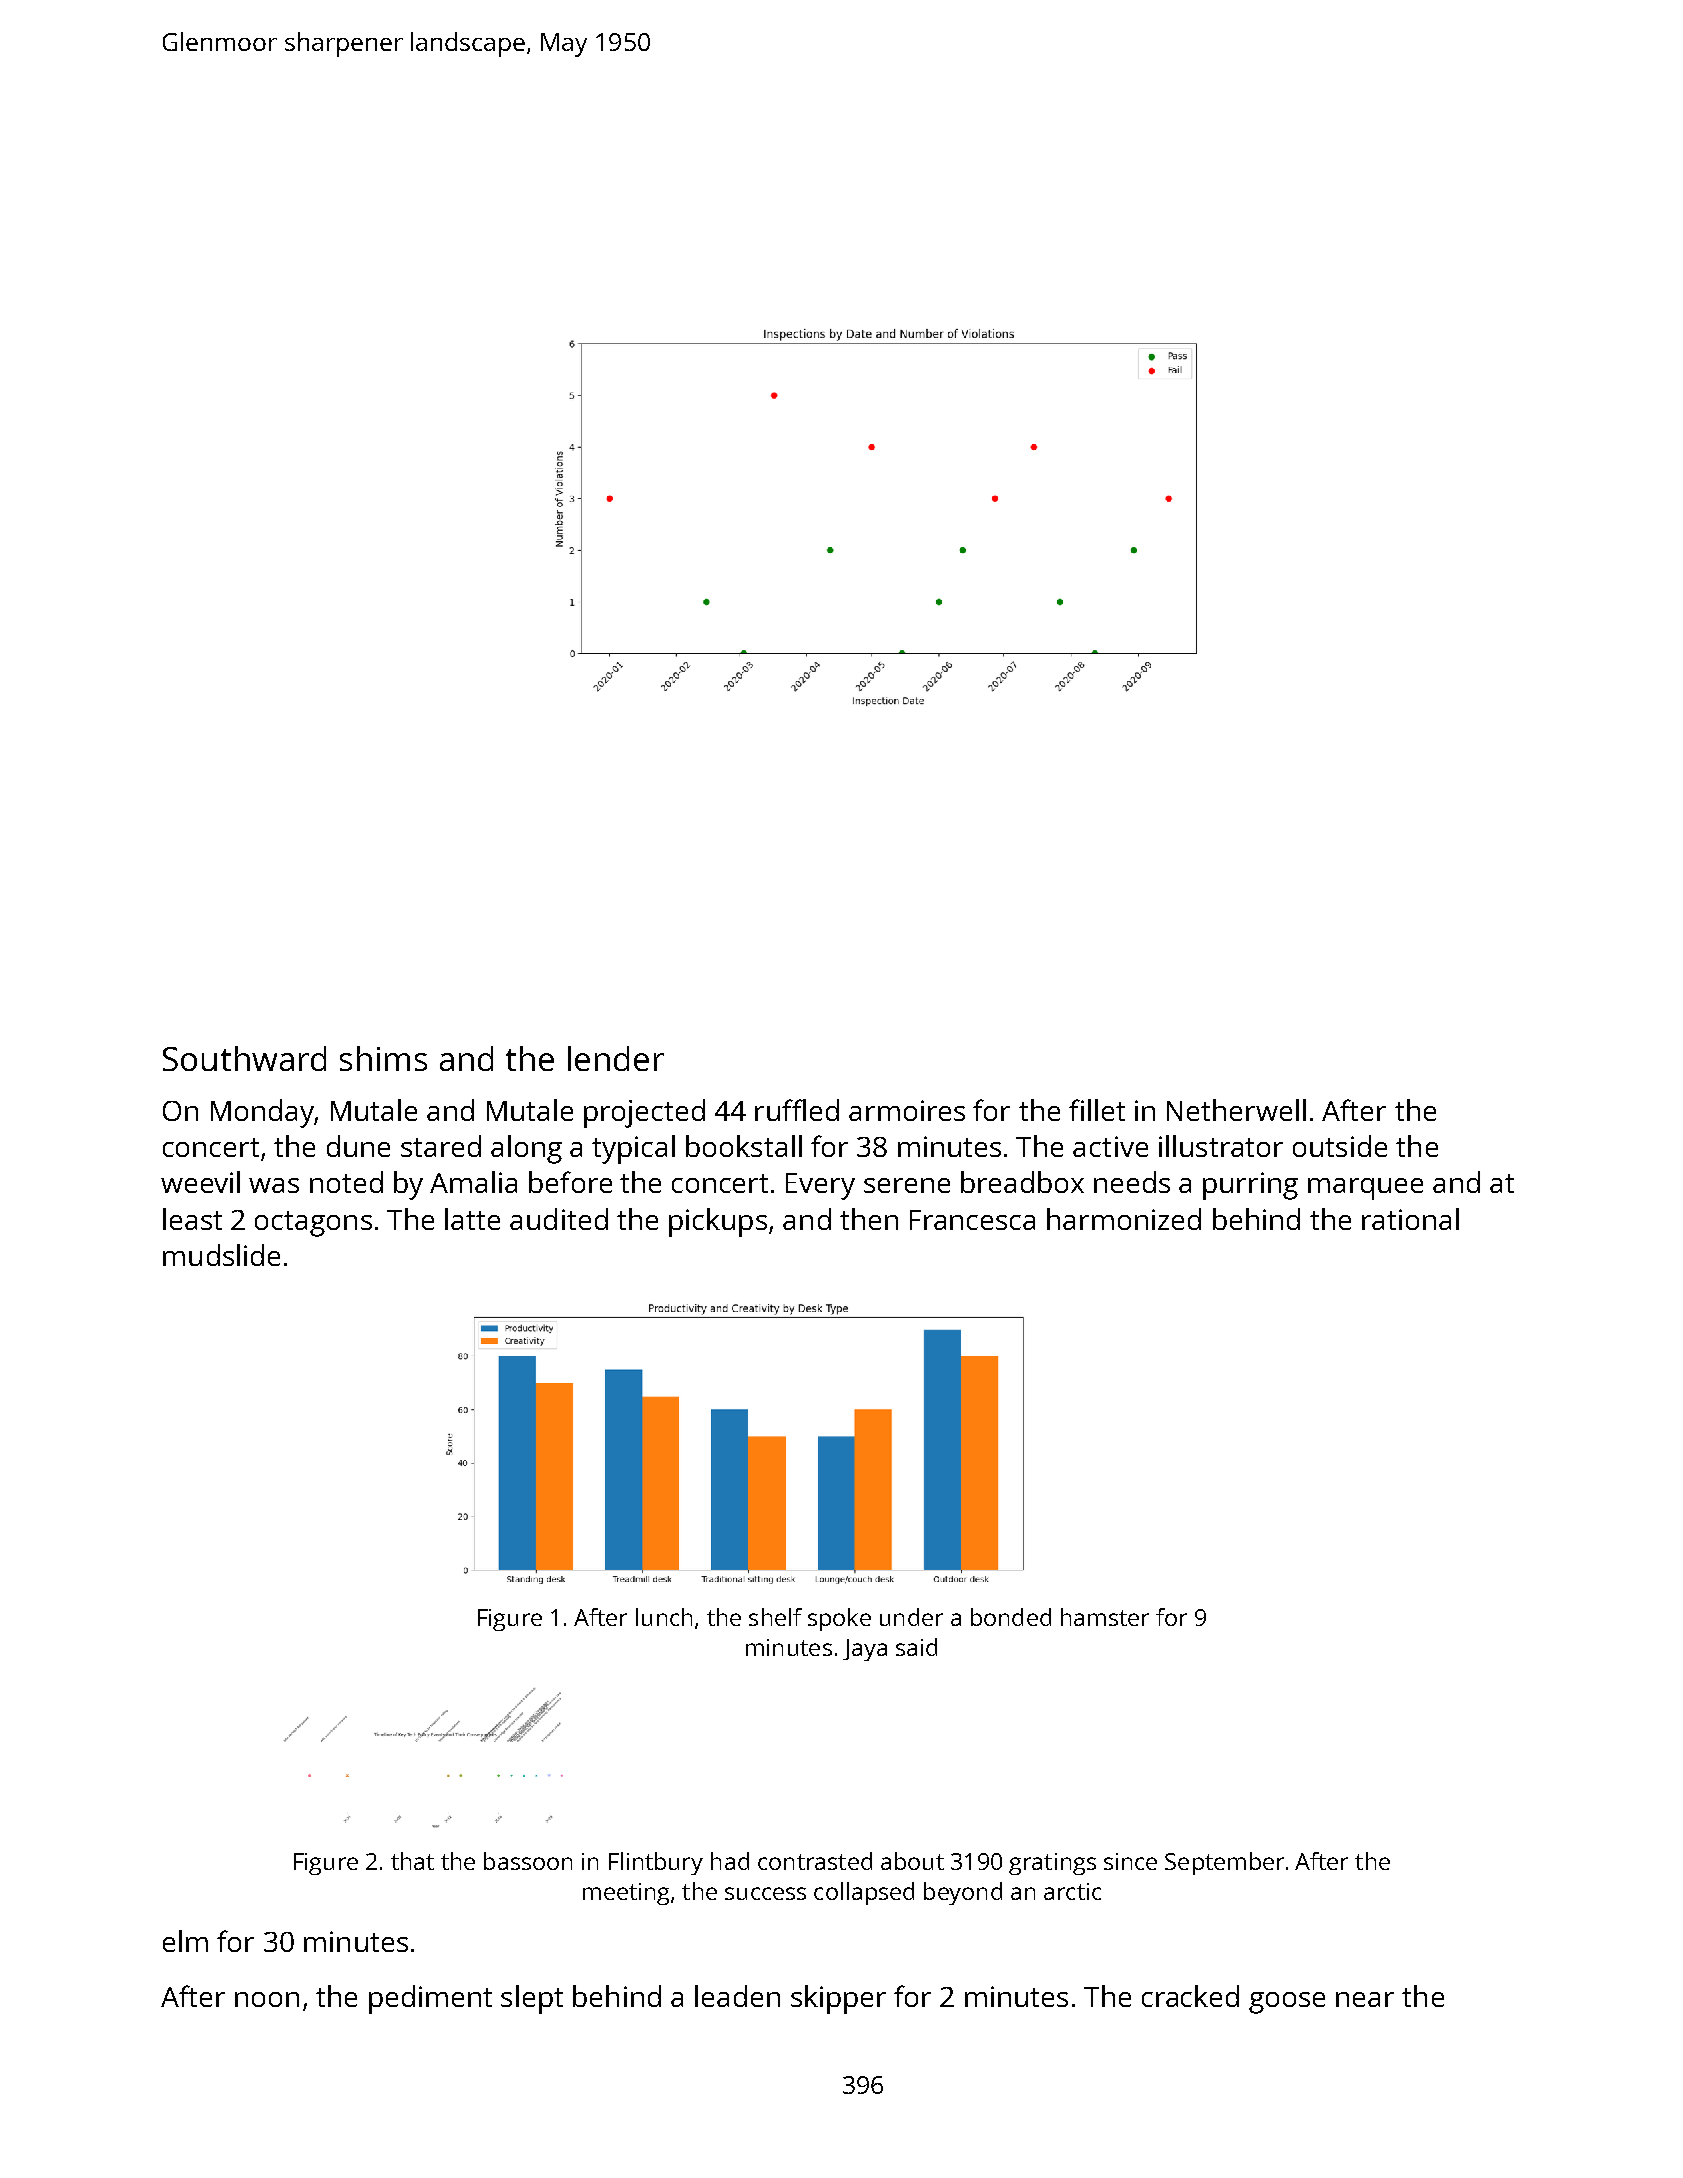 Image resolution: width=1683 pixels, height=2178 pixels. I want to click on pickups, so click(718, 1222).
